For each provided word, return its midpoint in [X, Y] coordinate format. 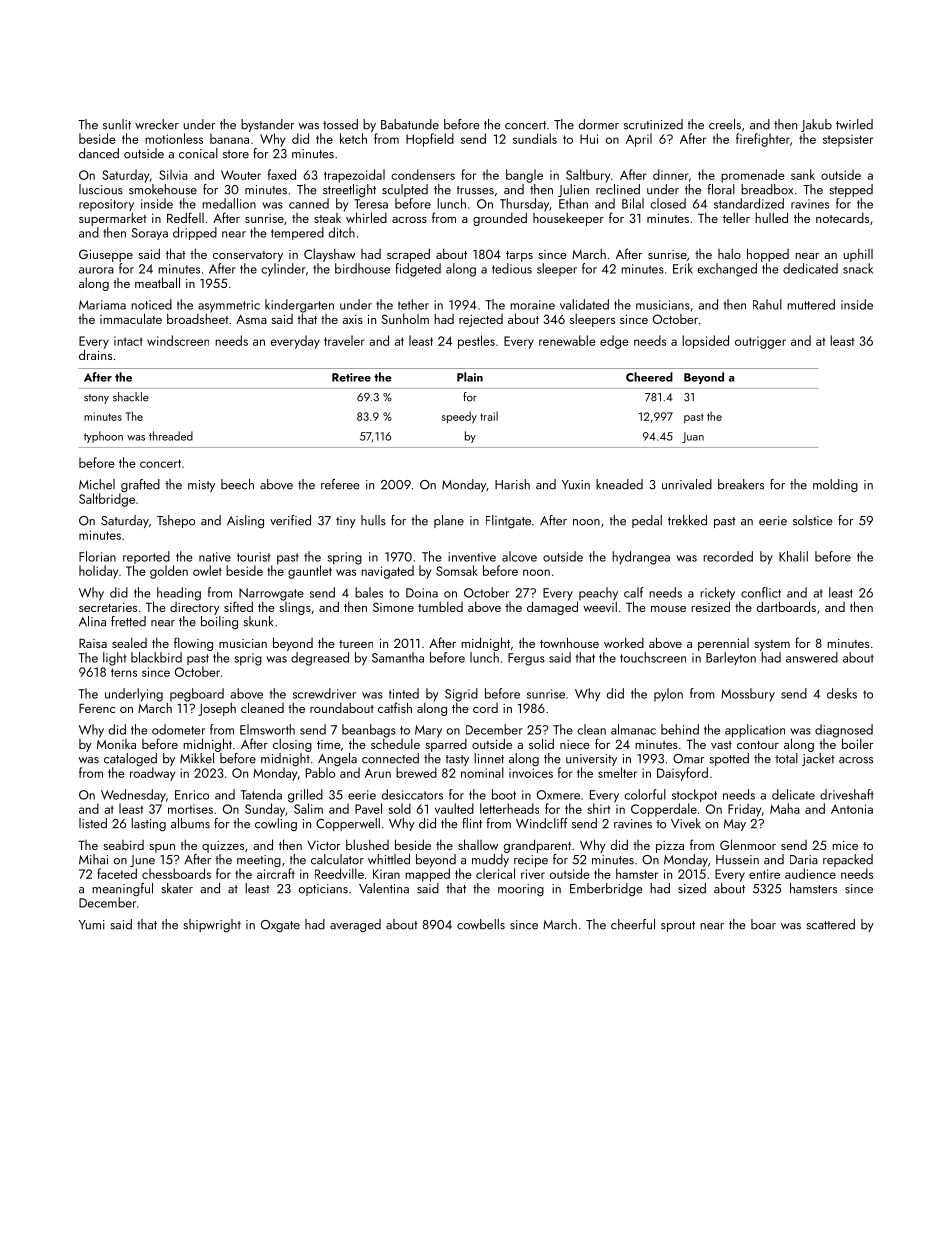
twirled [854, 124]
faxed [282, 174]
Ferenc [97, 708]
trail [489, 416]
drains [95, 354]
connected [390, 758]
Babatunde [410, 124]
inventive [472, 557]
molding [835, 486]
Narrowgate [271, 594]
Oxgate [280, 926]
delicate [793, 794]
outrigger [760, 342]
